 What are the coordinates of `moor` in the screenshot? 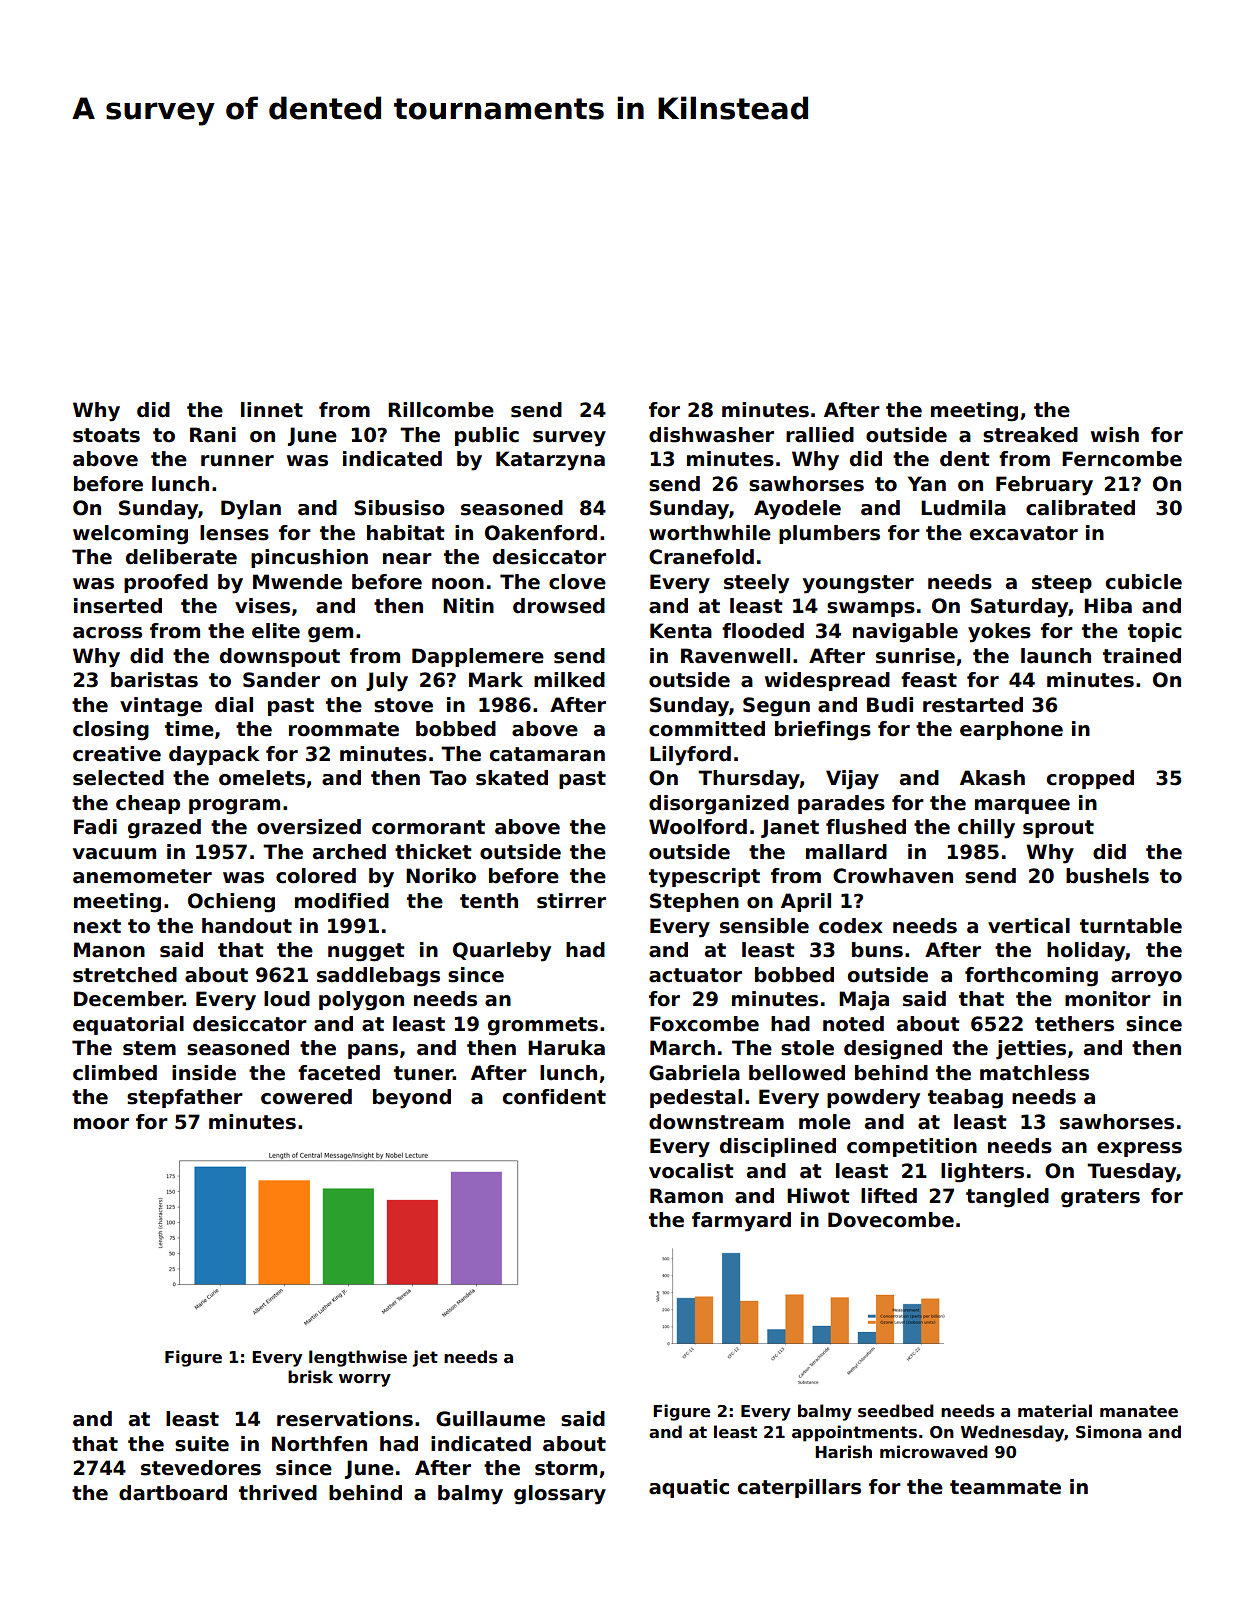 It's located at (101, 1124).
